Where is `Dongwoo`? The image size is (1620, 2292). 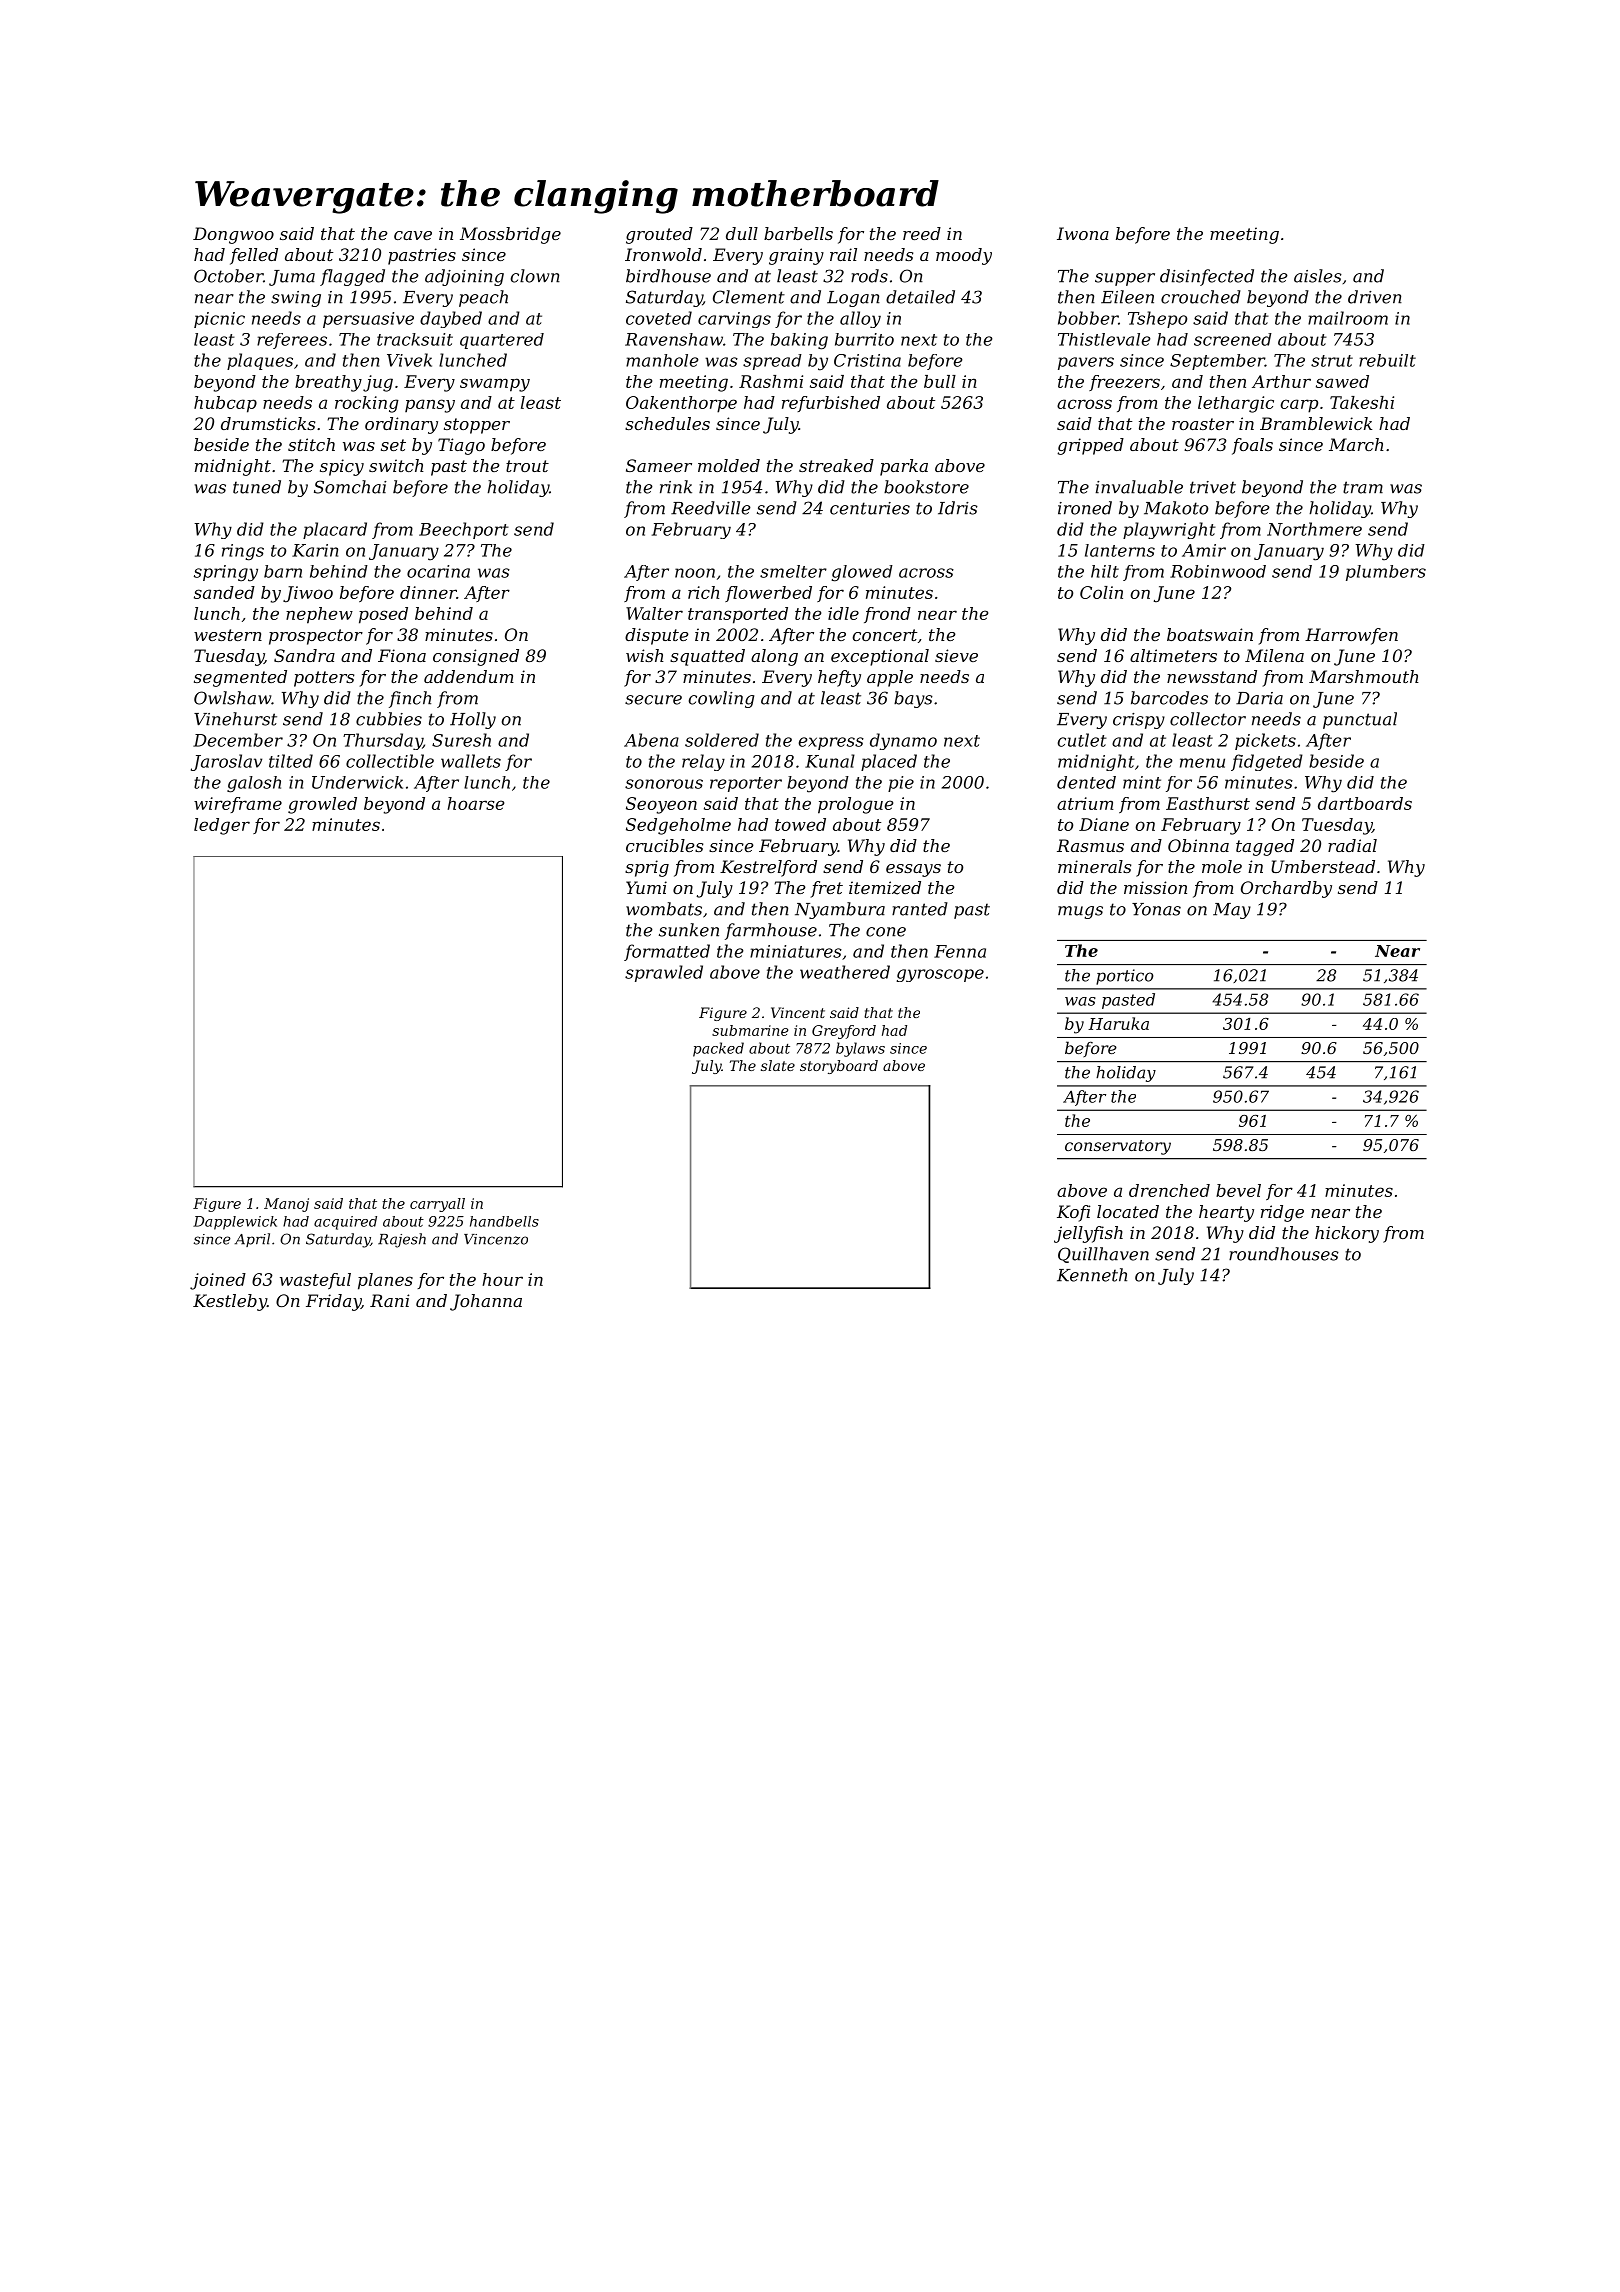 Dongwoo is located at coordinates (233, 235).
